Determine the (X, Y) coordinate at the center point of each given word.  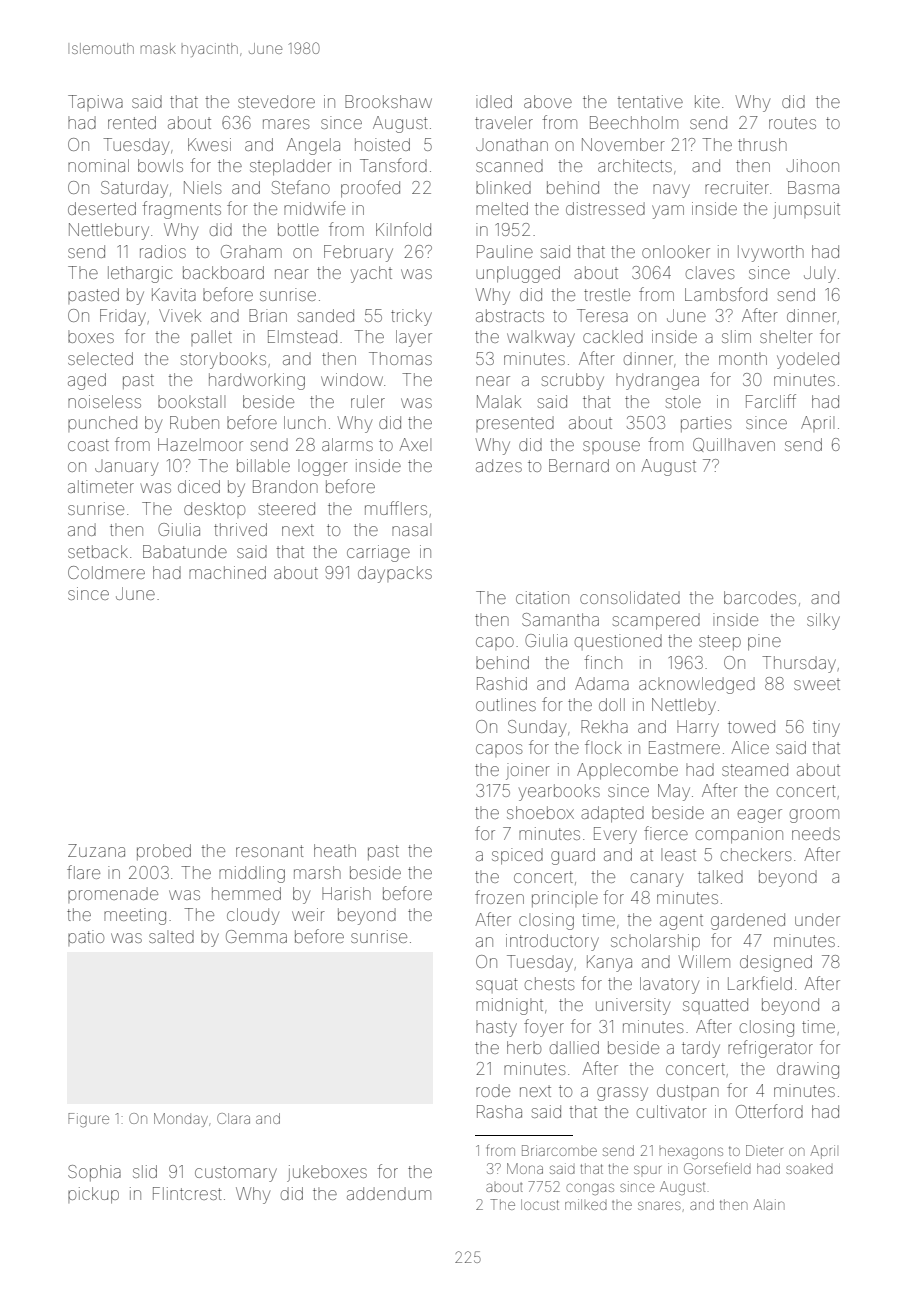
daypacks (395, 574)
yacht (371, 274)
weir (308, 914)
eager (760, 816)
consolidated (630, 597)
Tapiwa (95, 103)
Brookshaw (388, 101)
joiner (528, 771)
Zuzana (96, 850)
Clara (233, 1118)
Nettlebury (109, 231)
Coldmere (106, 572)
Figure (88, 1120)
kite (707, 101)
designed (776, 963)
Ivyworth (771, 253)
